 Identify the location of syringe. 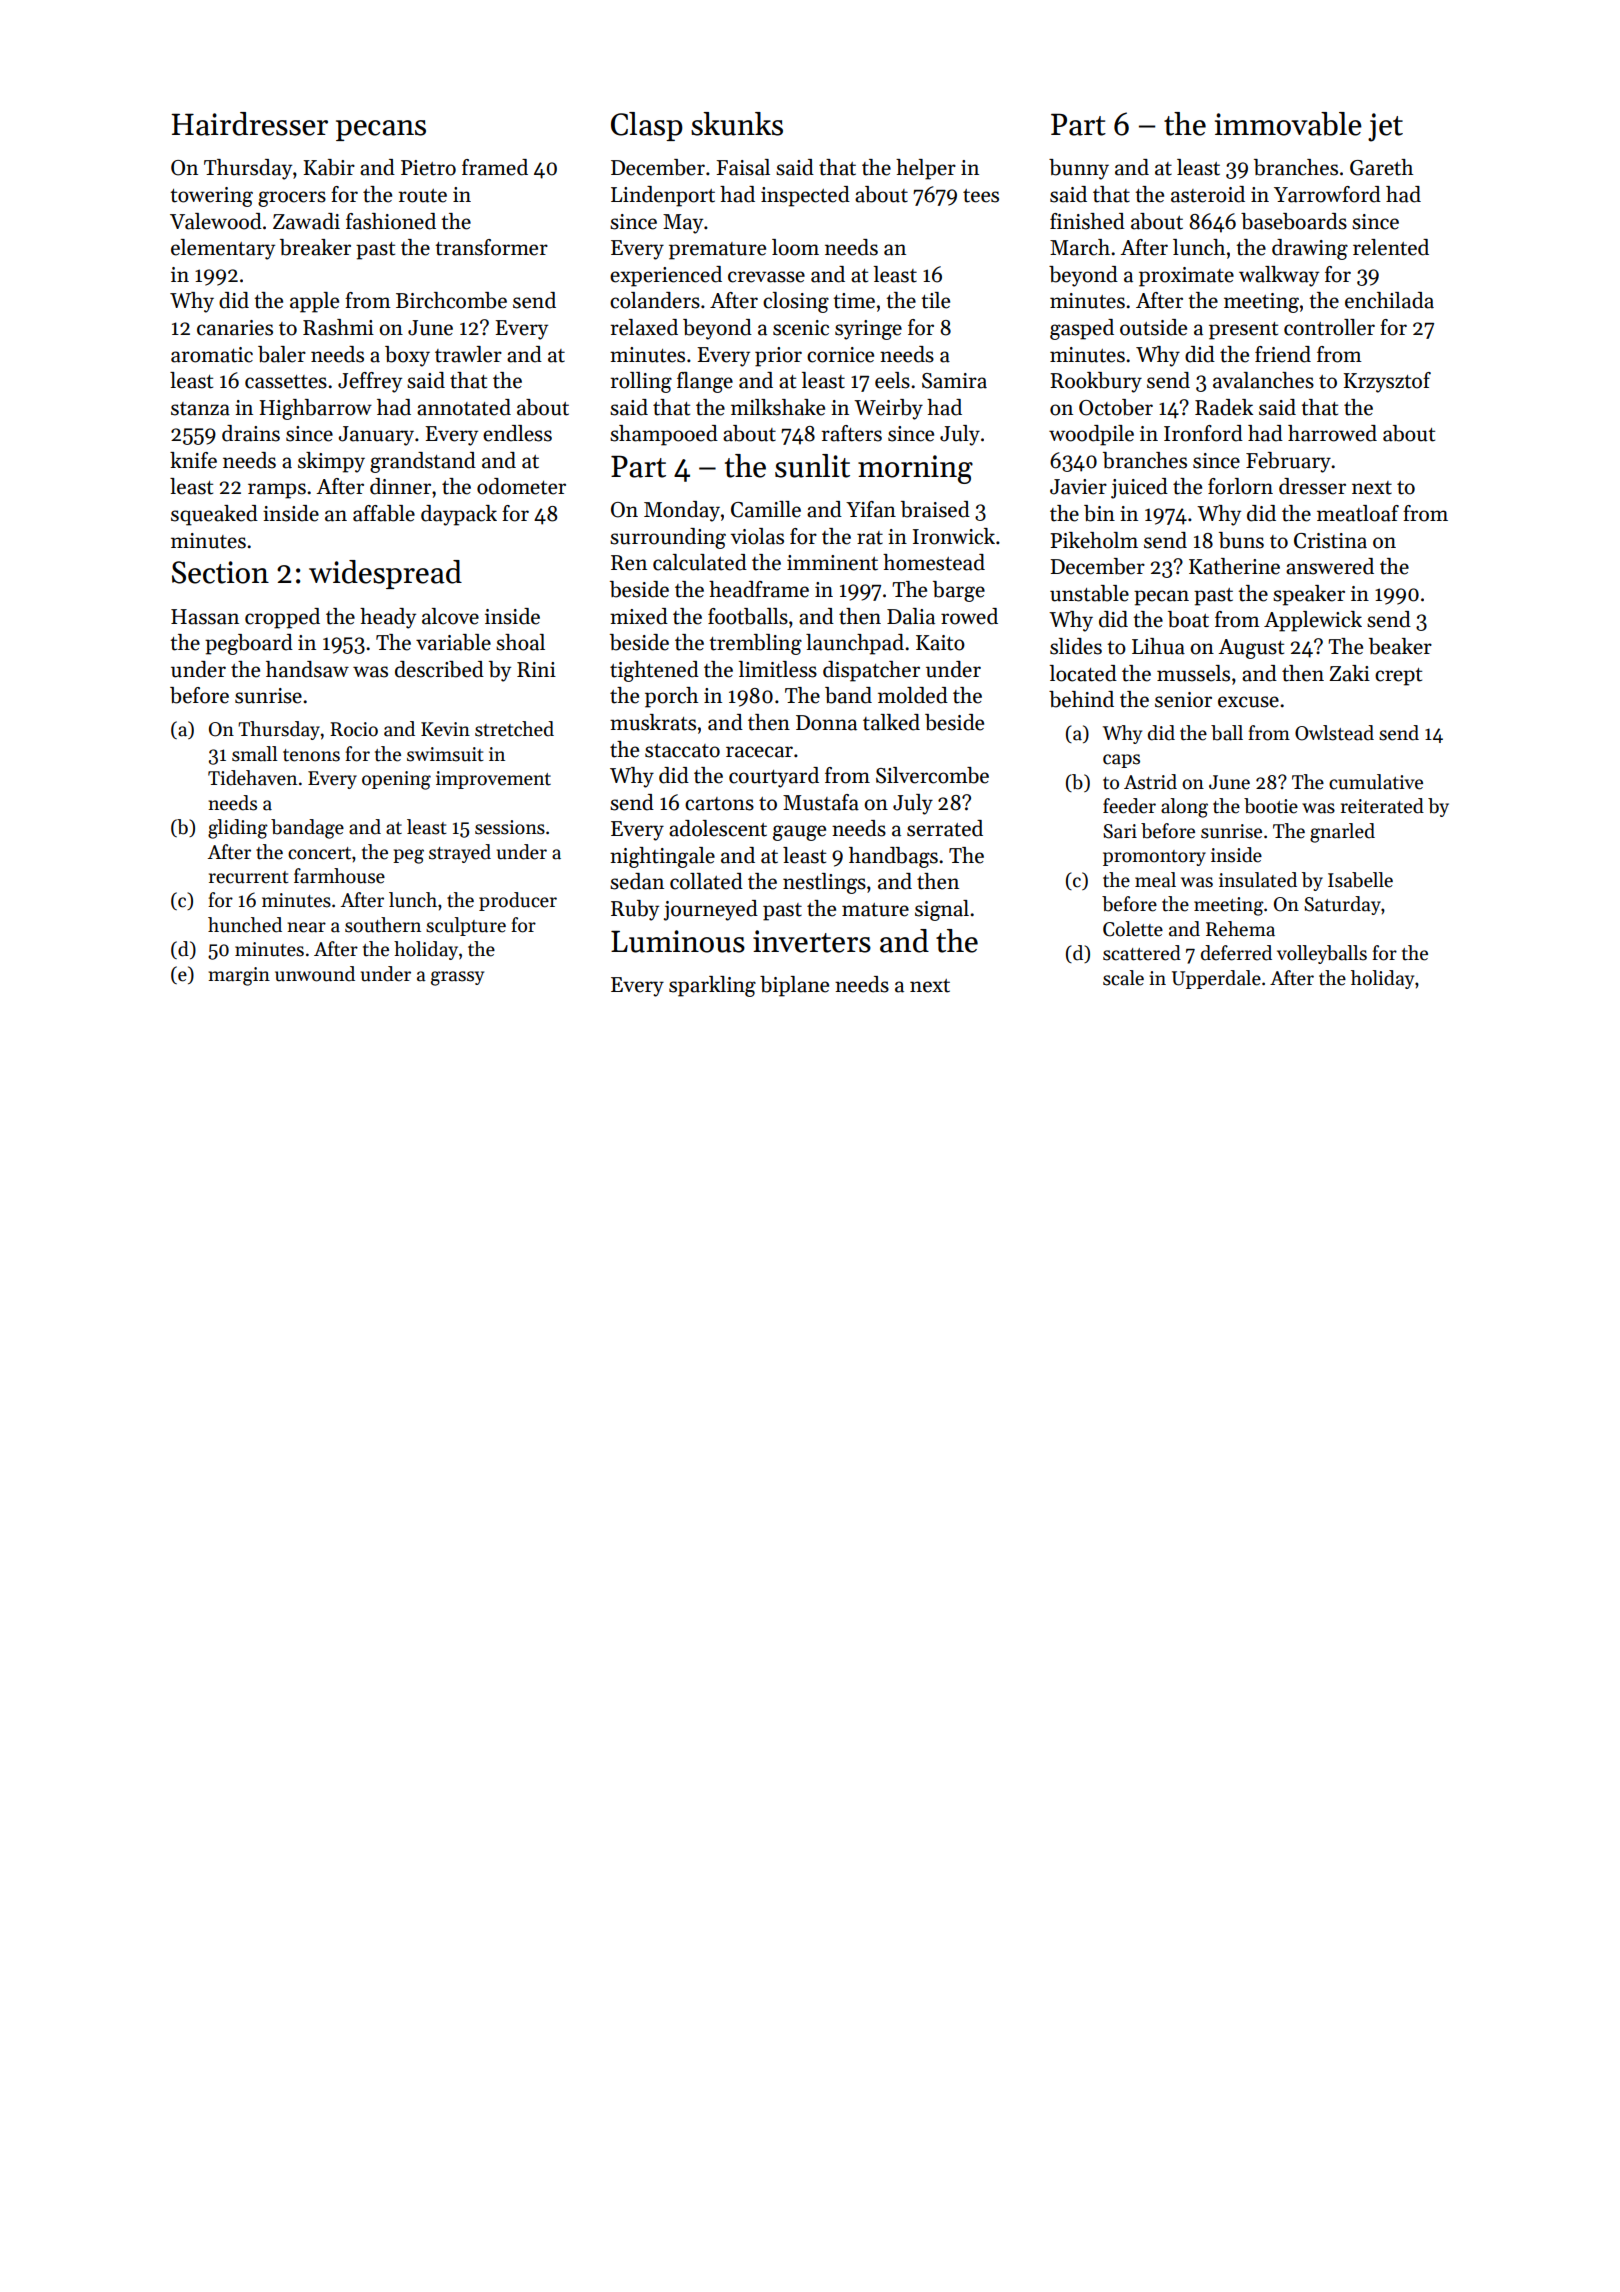
(868, 330).
